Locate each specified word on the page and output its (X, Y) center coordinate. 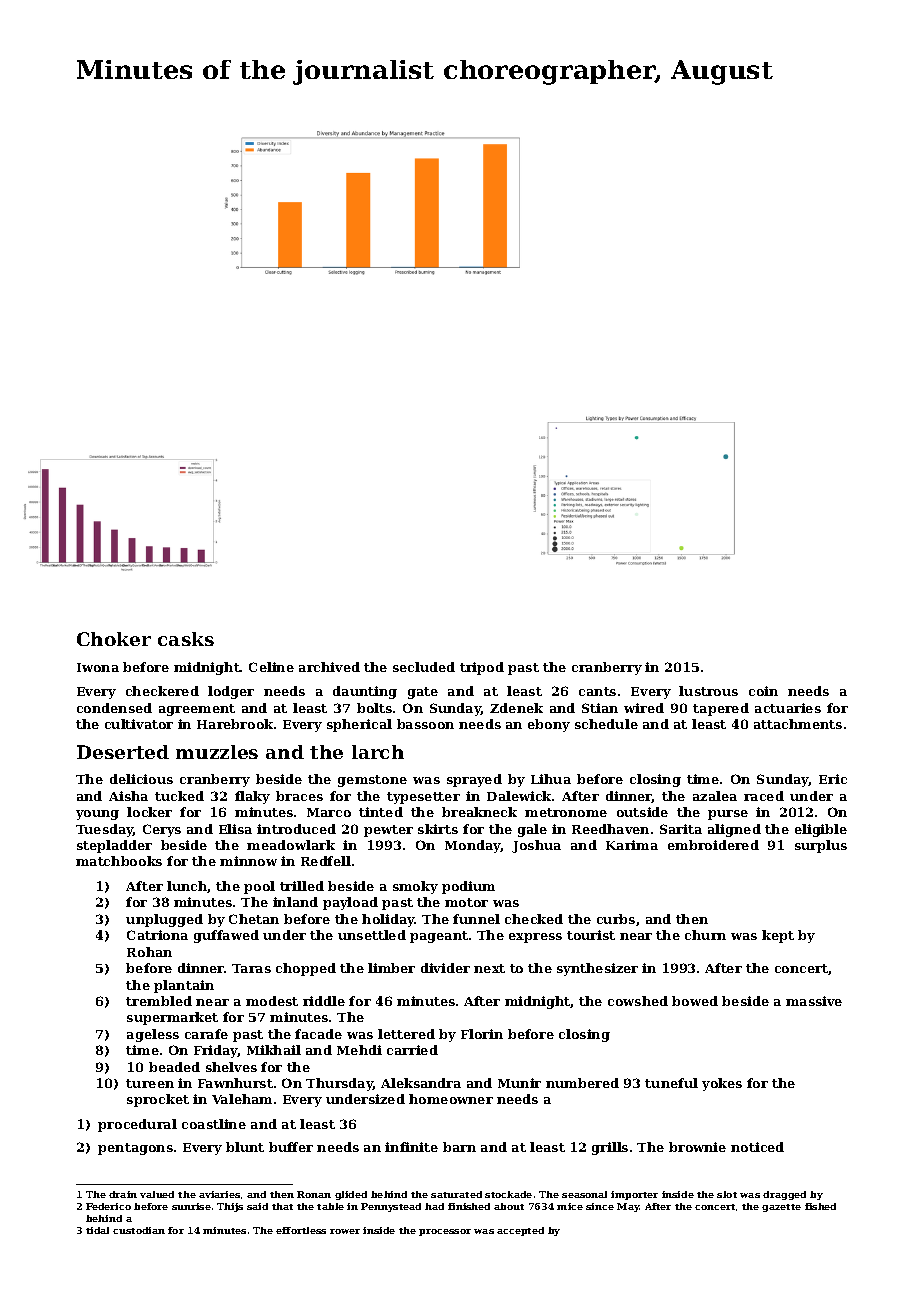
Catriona (157, 935)
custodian (139, 1230)
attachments (798, 724)
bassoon (425, 724)
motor (466, 902)
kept (778, 936)
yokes (722, 1084)
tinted (381, 812)
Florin (482, 1034)
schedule (606, 724)
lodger (231, 692)
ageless (153, 1035)
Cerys (162, 830)
